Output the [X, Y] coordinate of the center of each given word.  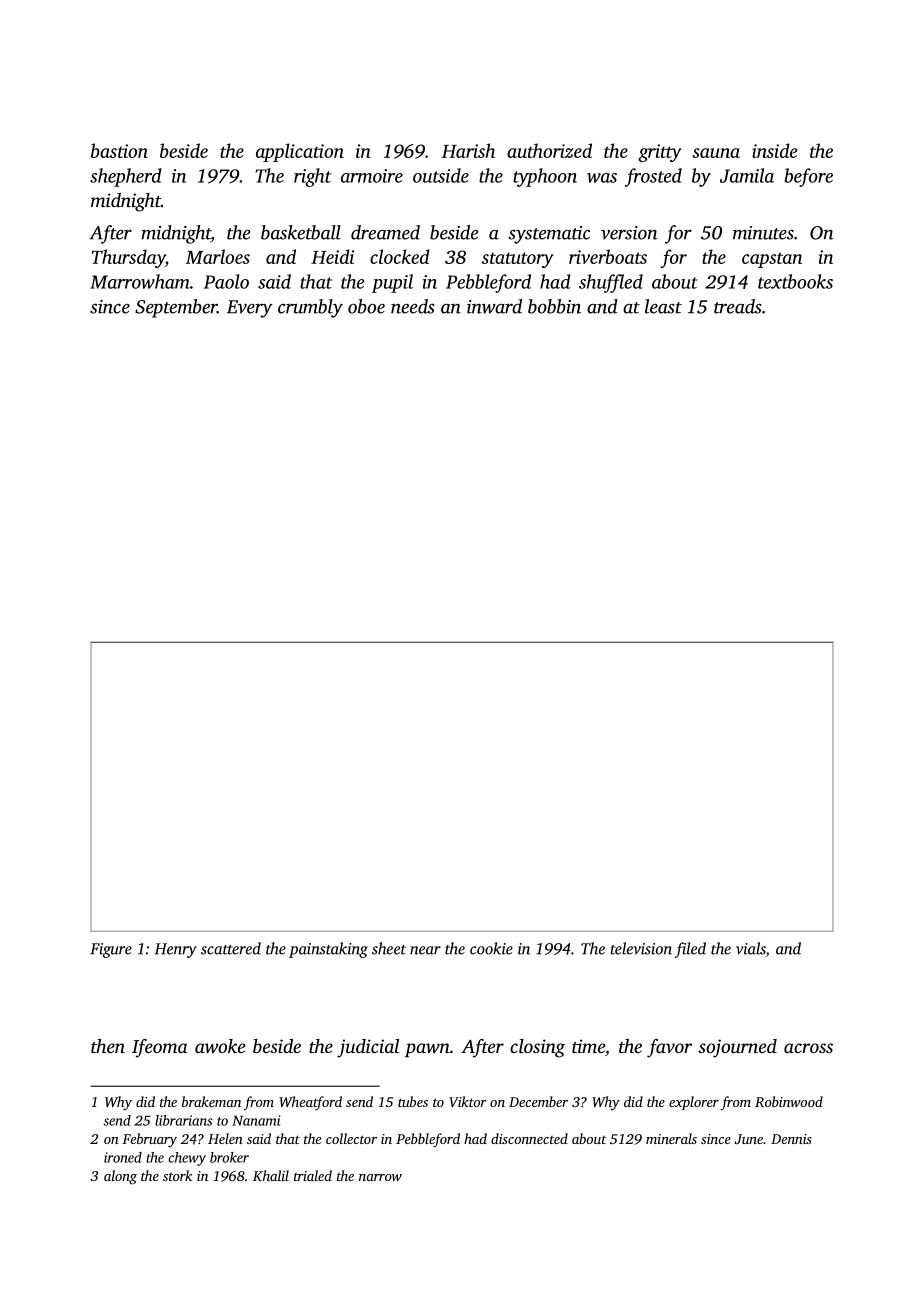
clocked [400, 256]
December [538, 1101]
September [176, 308]
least [663, 306]
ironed [123, 1157]
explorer [694, 1103]
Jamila [747, 175]
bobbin [554, 306]
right [312, 177]
